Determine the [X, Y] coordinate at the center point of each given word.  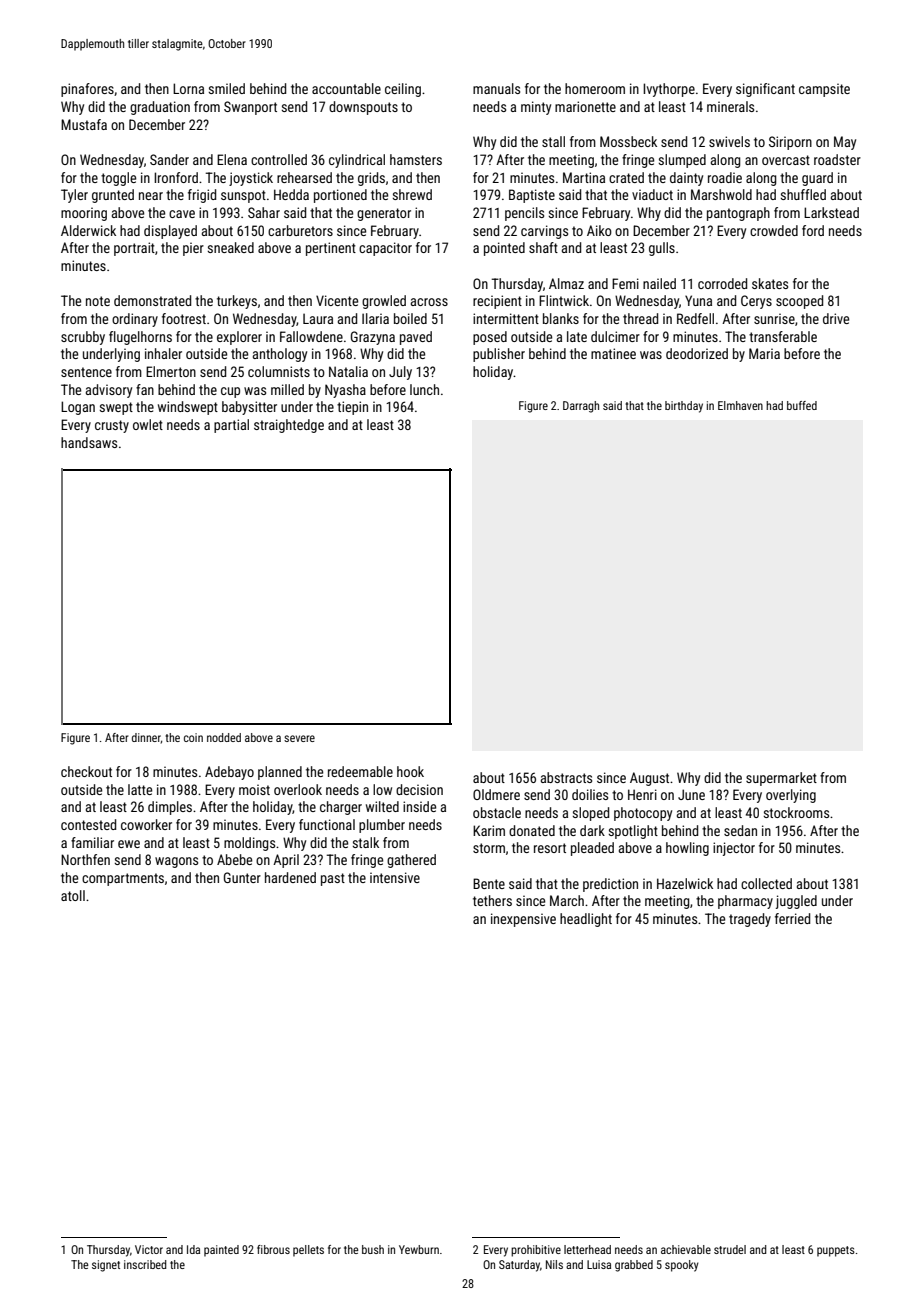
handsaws [89, 442]
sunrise [774, 318]
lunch [424, 389]
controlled [279, 159]
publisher [499, 355]
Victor [149, 1249]
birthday [684, 407]
